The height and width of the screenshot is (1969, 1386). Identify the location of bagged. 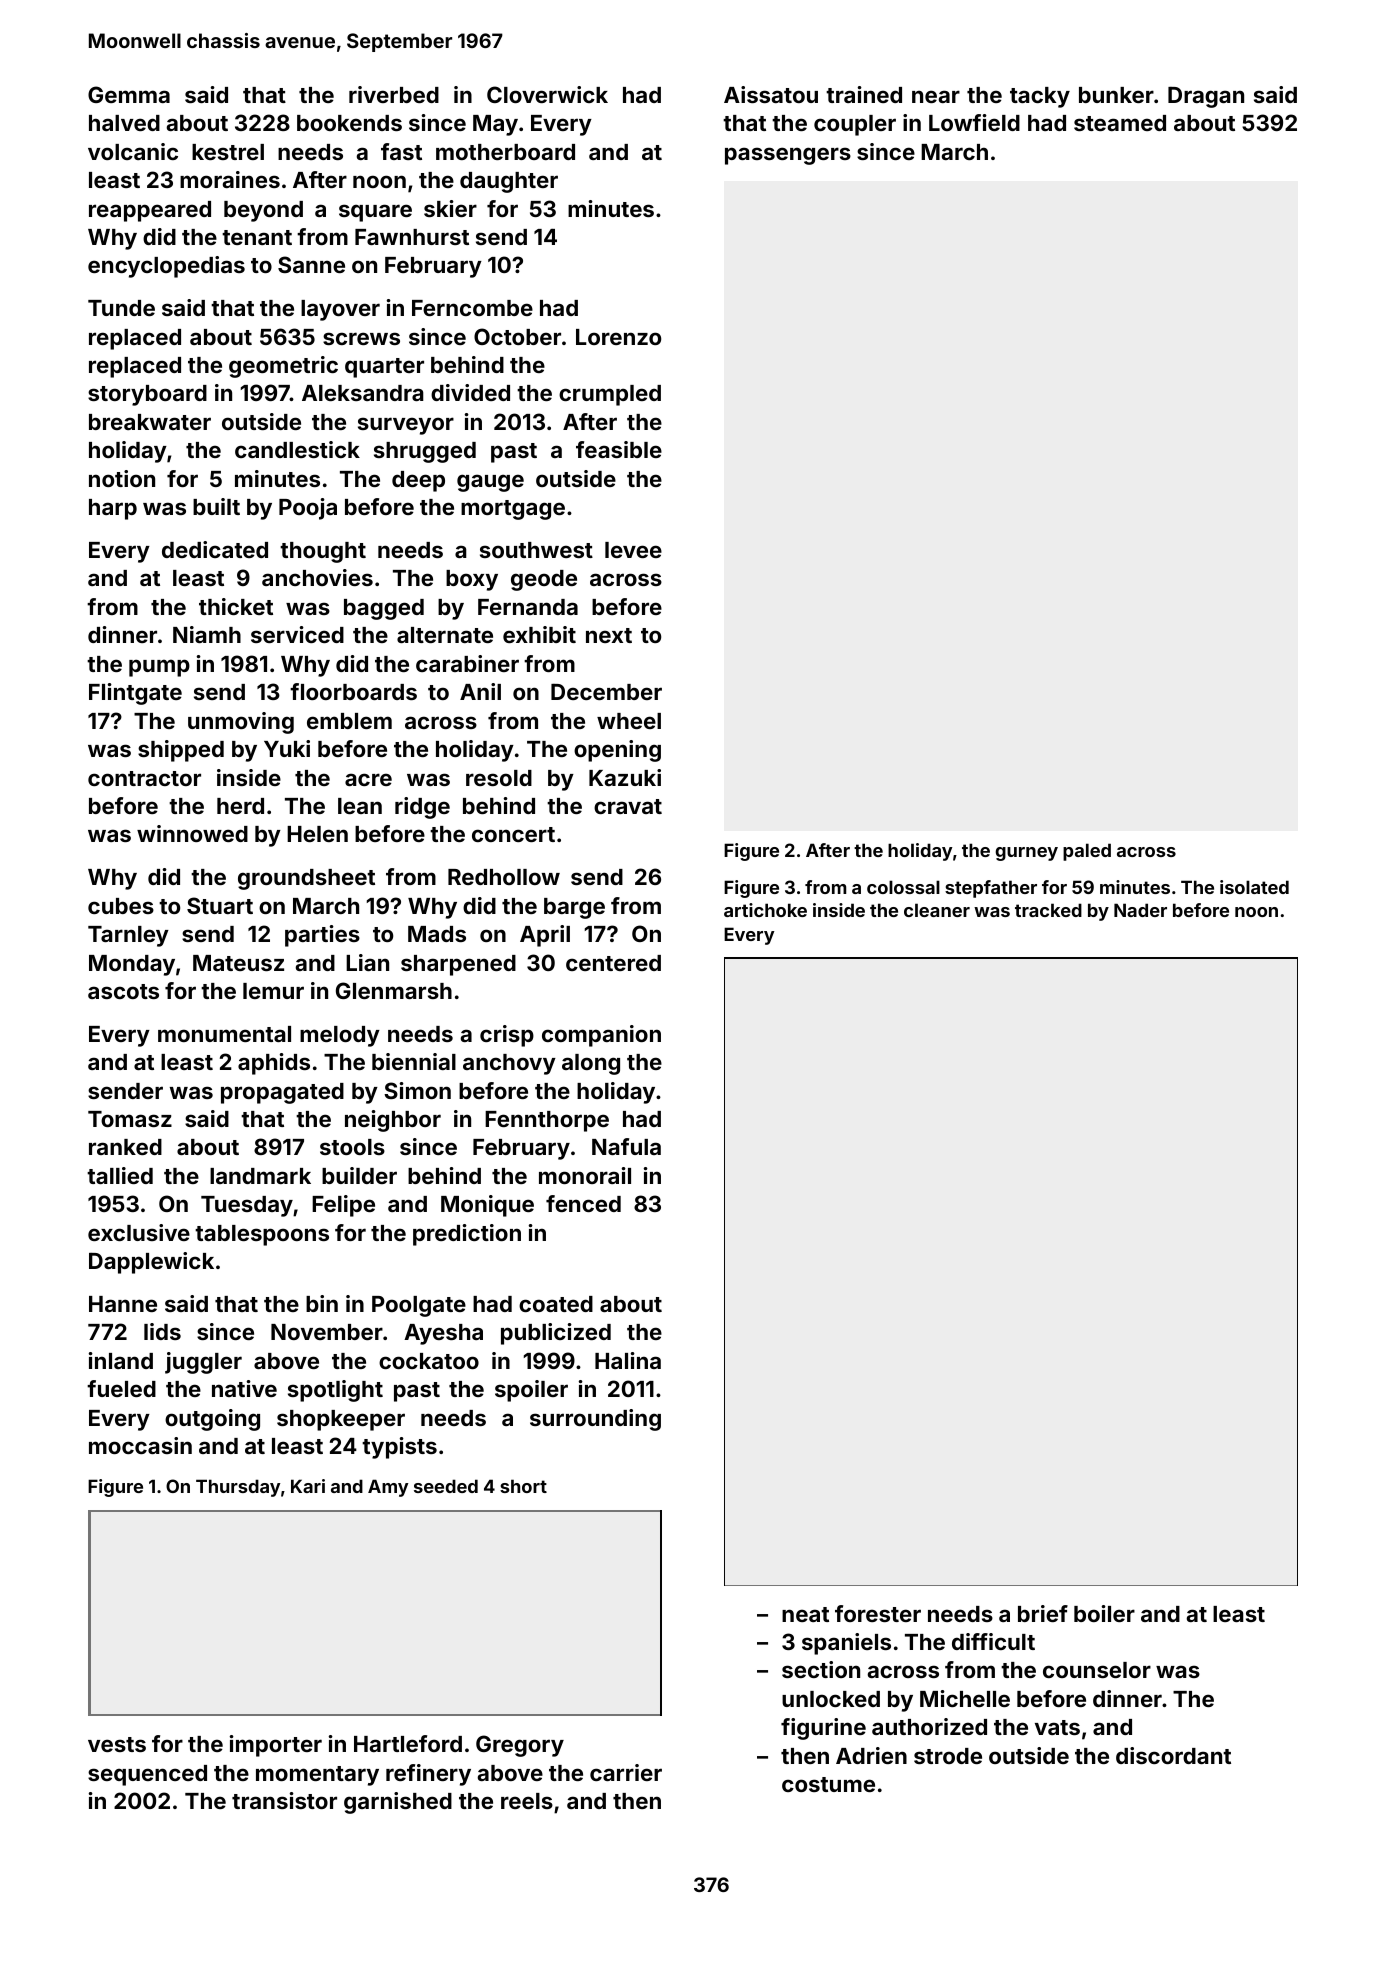
(384, 609).
